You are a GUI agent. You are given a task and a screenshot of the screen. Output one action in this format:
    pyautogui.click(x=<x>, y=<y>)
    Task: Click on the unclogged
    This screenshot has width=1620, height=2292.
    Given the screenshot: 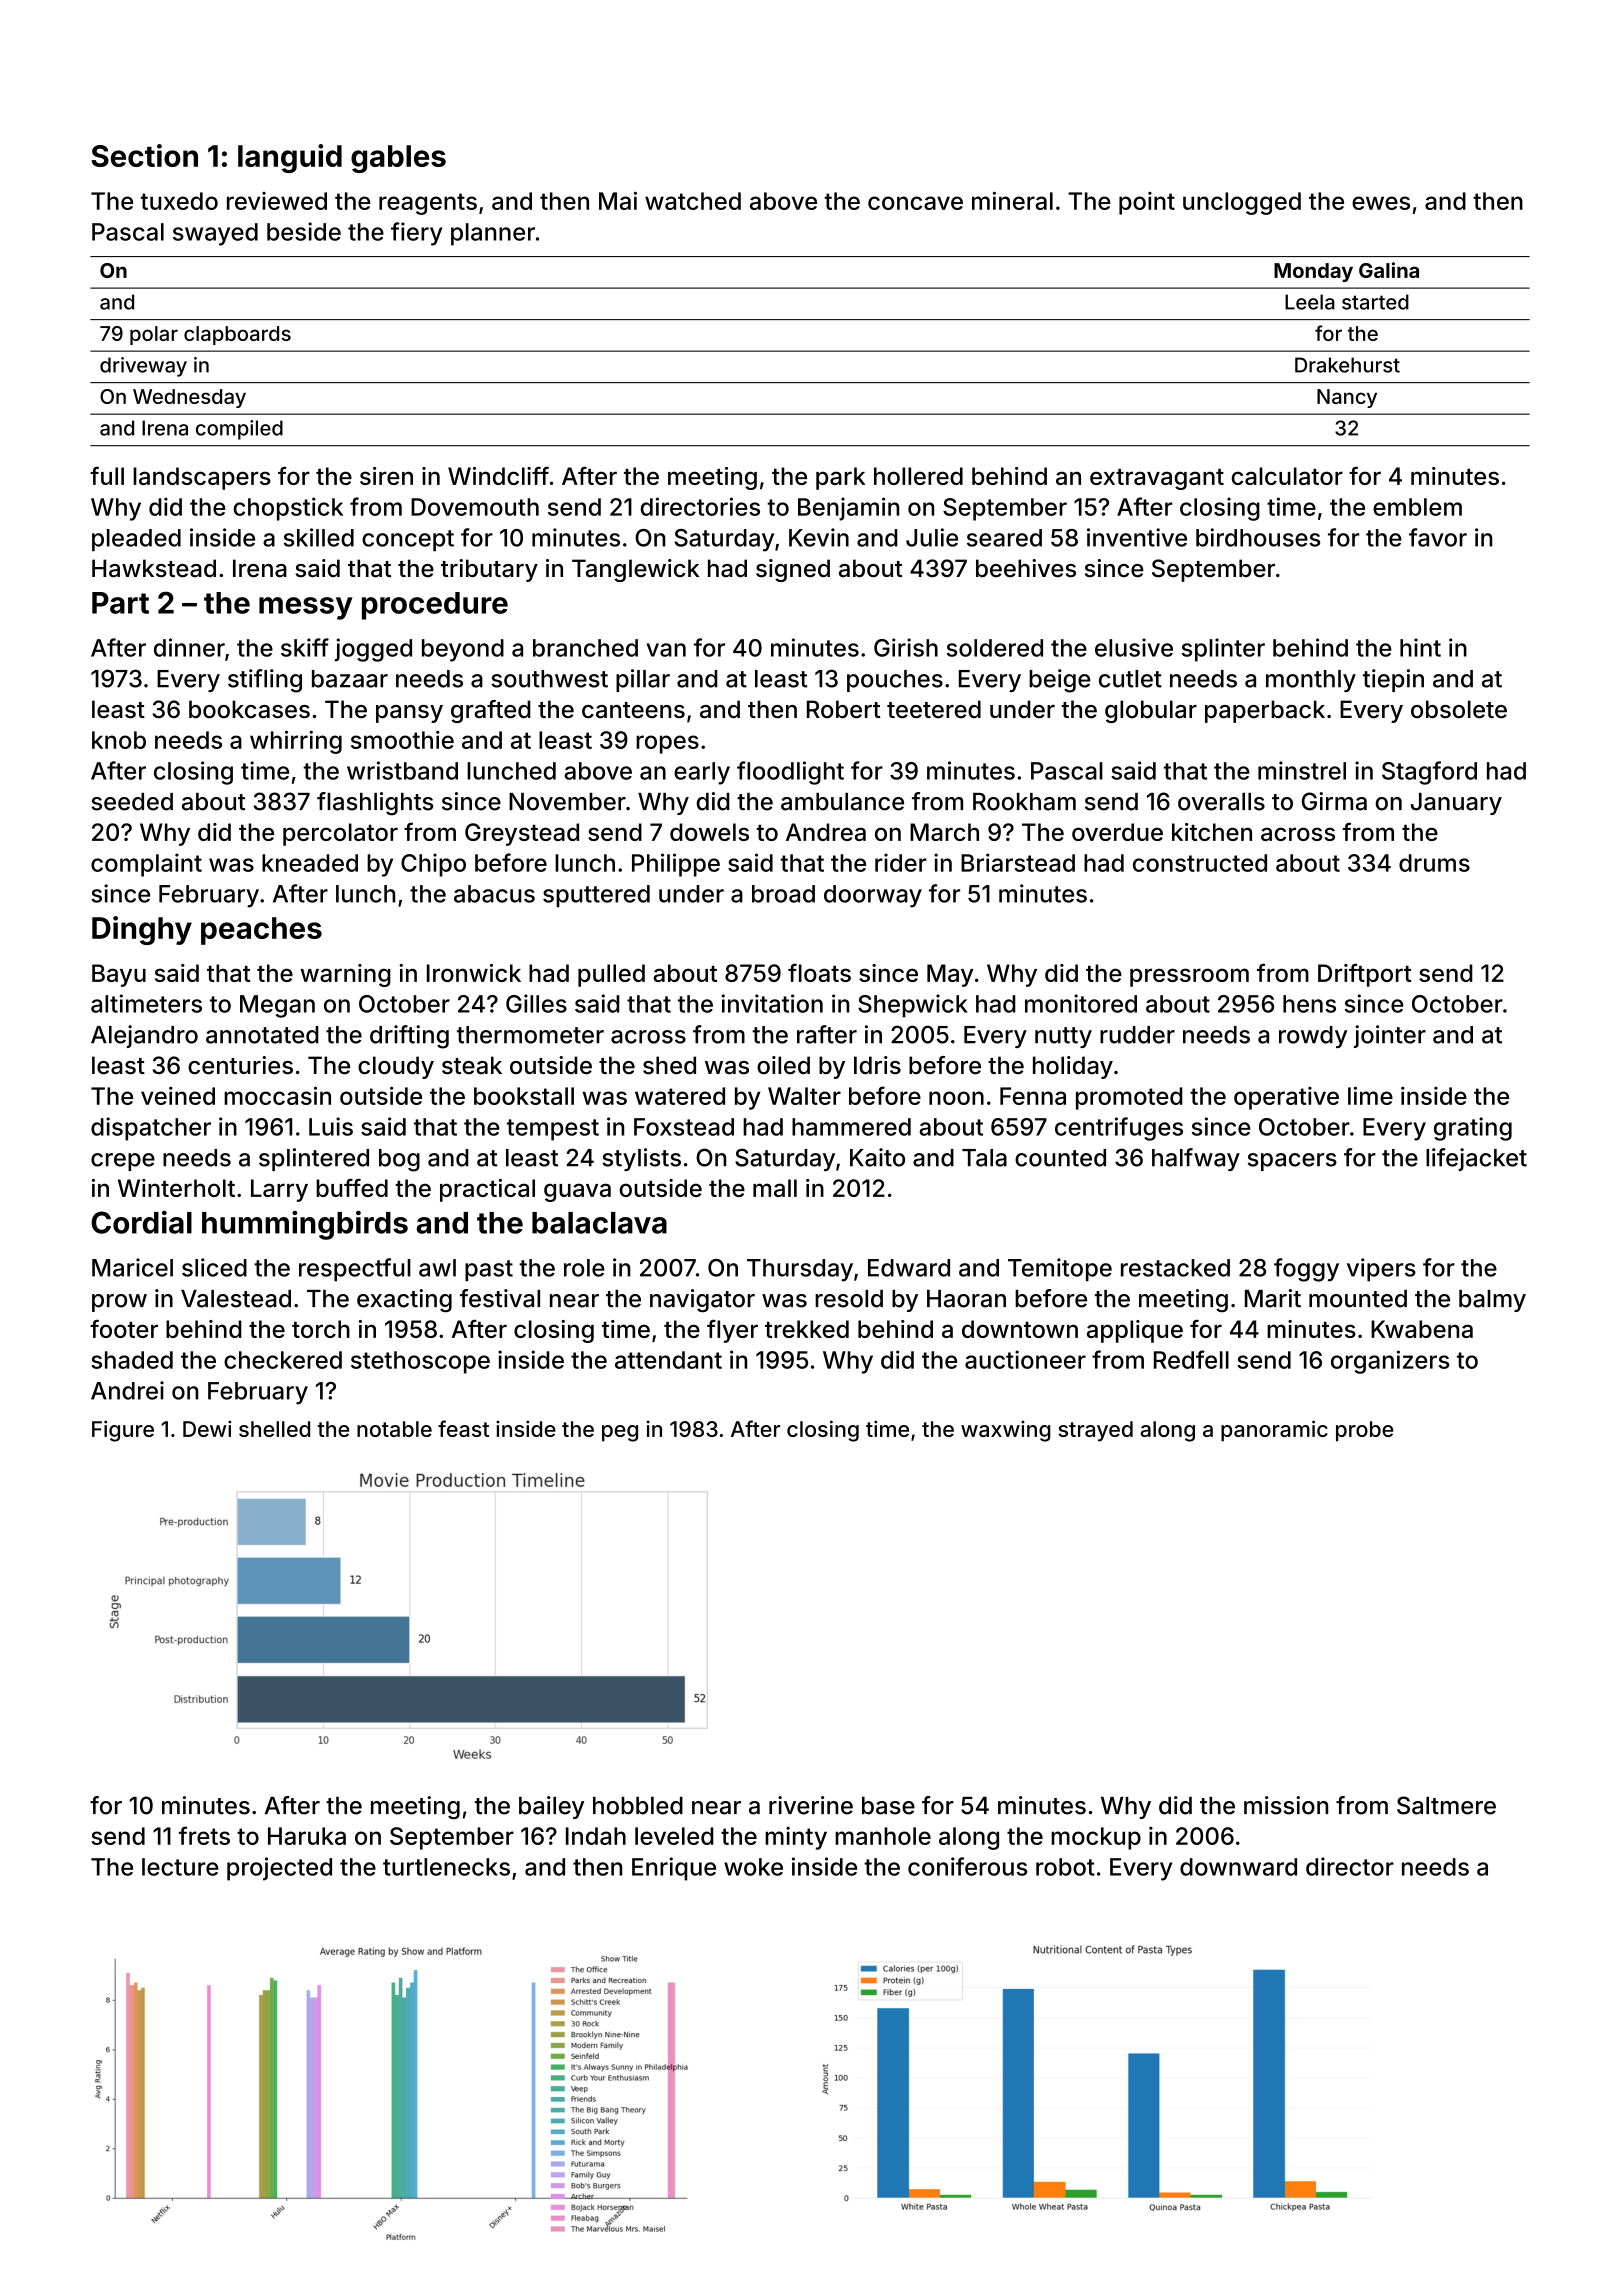 What is the action you would take?
    pyautogui.click(x=1242, y=203)
